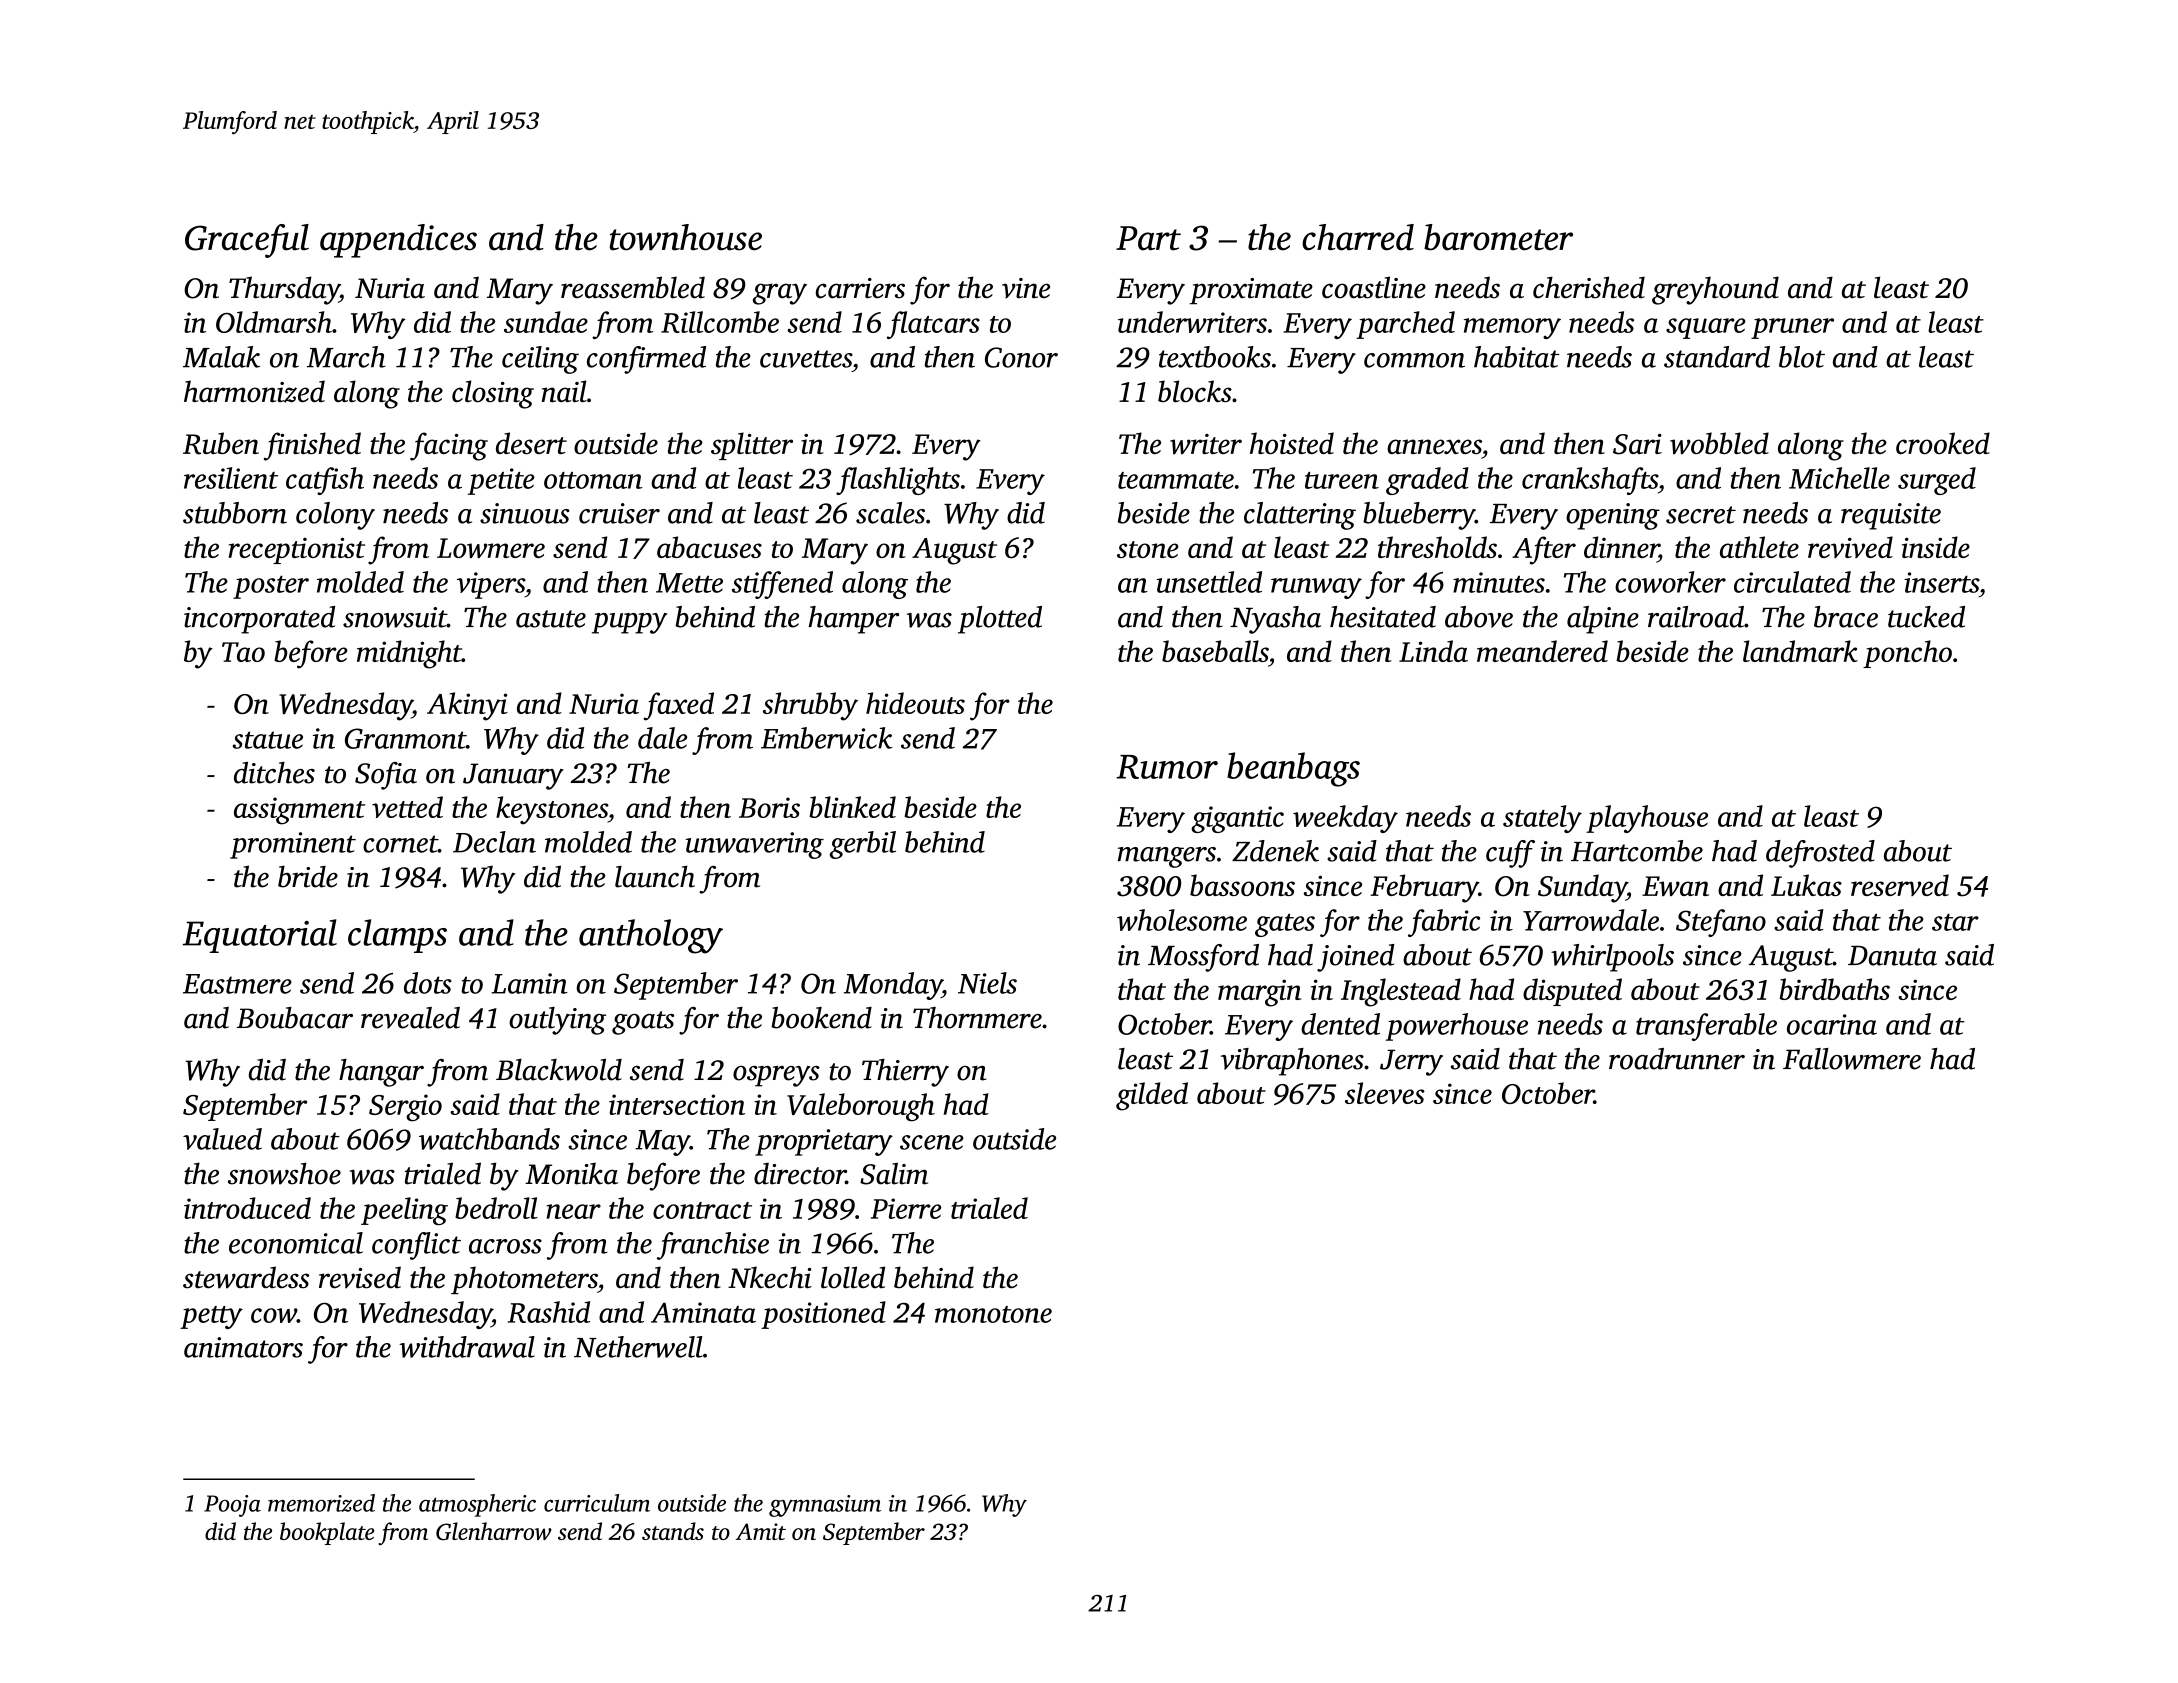  I want to click on Emberwick, so click(827, 738).
